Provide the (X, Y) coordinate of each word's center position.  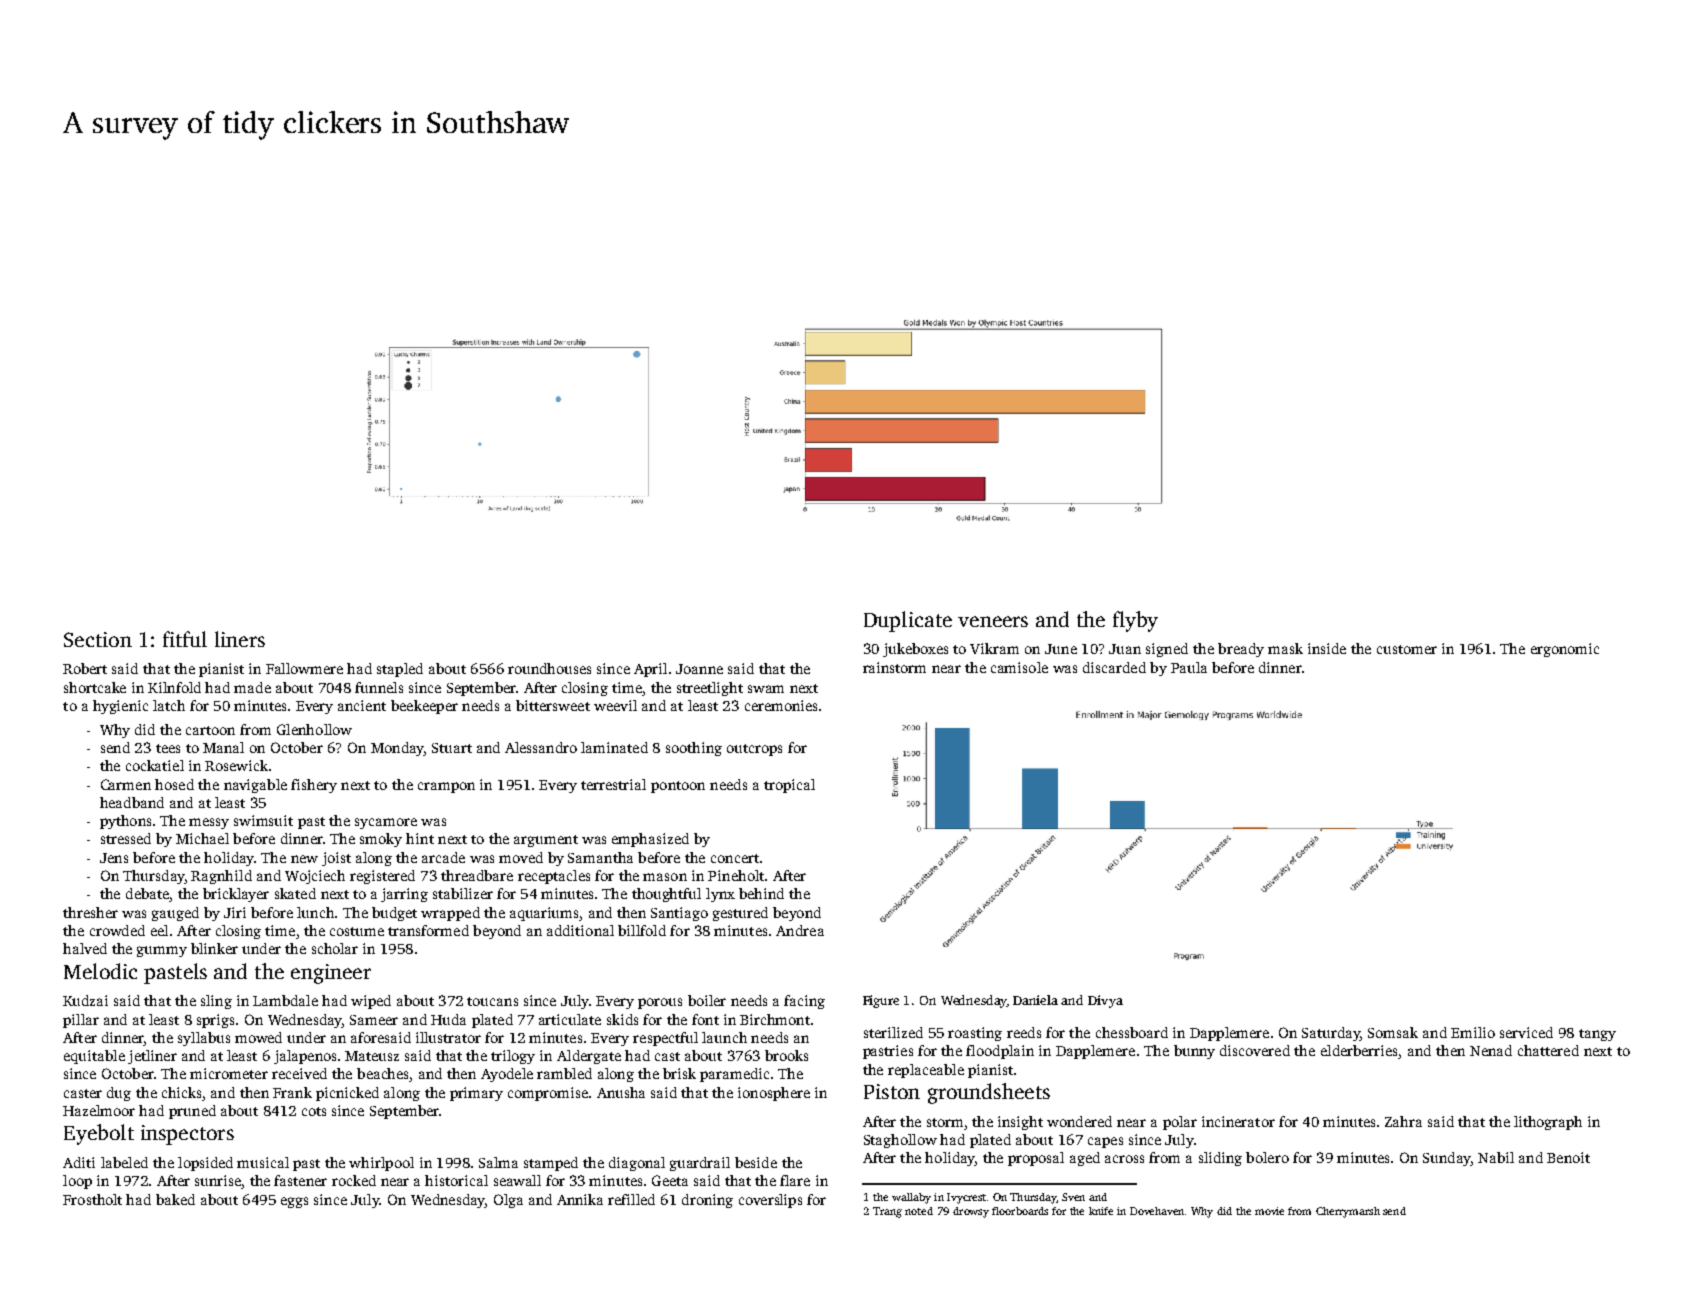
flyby (1135, 621)
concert (735, 858)
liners (240, 639)
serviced (1526, 1032)
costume (357, 931)
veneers (993, 621)
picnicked (347, 1094)
